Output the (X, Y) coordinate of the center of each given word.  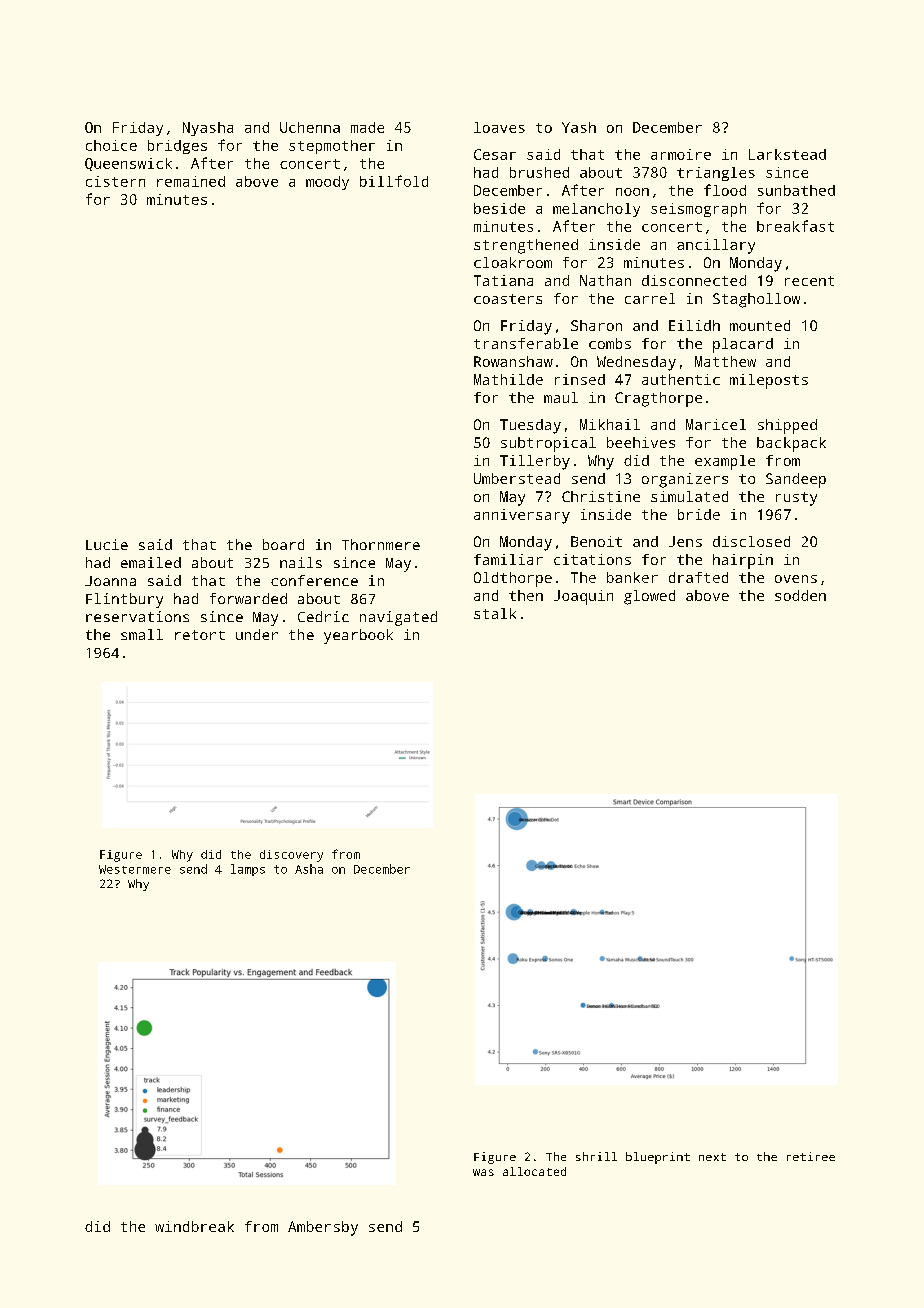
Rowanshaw (513, 361)
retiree (811, 1156)
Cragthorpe (658, 399)
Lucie (107, 544)
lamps (248, 870)
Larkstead (787, 154)
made (367, 127)
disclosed (751, 541)
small (142, 634)
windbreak (194, 1226)
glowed (649, 597)
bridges (177, 147)
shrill (596, 1156)
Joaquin (583, 597)
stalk (495, 613)
